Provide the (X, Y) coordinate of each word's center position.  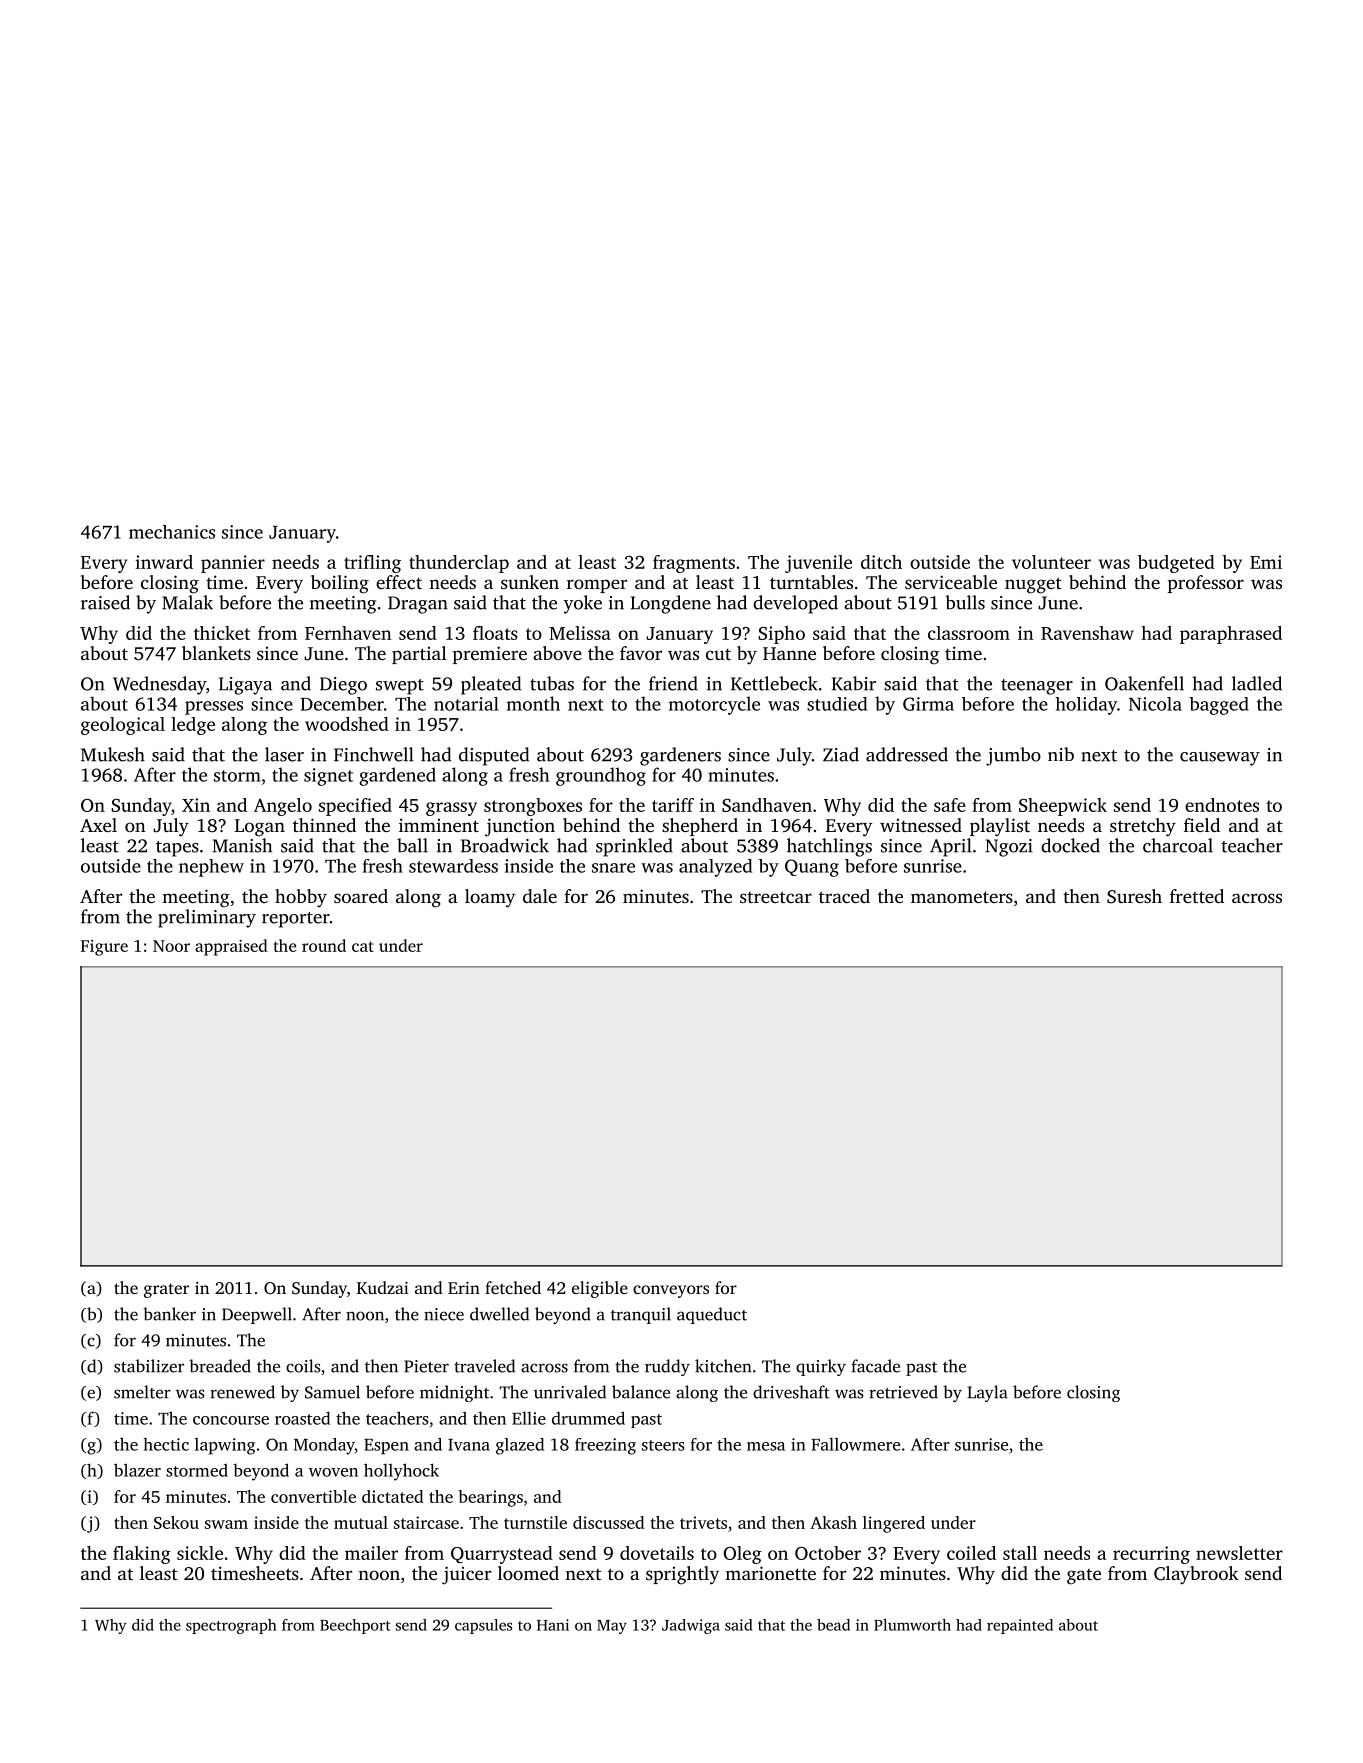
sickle (200, 1553)
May (612, 1627)
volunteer (1051, 562)
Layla (987, 1393)
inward (164, 562)
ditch (881, 562)
